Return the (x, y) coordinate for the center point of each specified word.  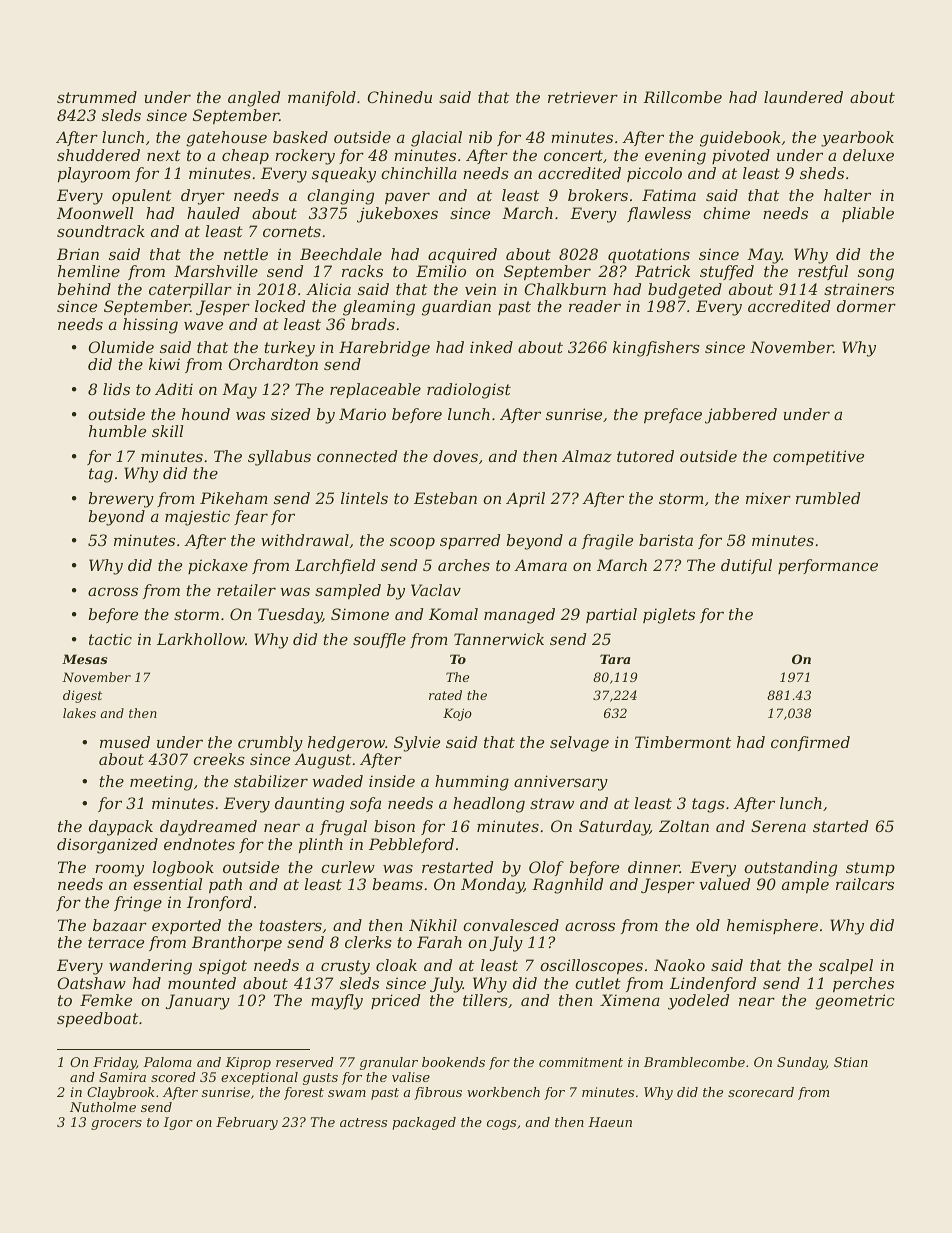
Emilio (441, 271)
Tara (615, 659)
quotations (649, 255)
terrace (116, 942)
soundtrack (101, 231)
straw (552, 803)
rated (445, 695)
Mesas (84, 659)
